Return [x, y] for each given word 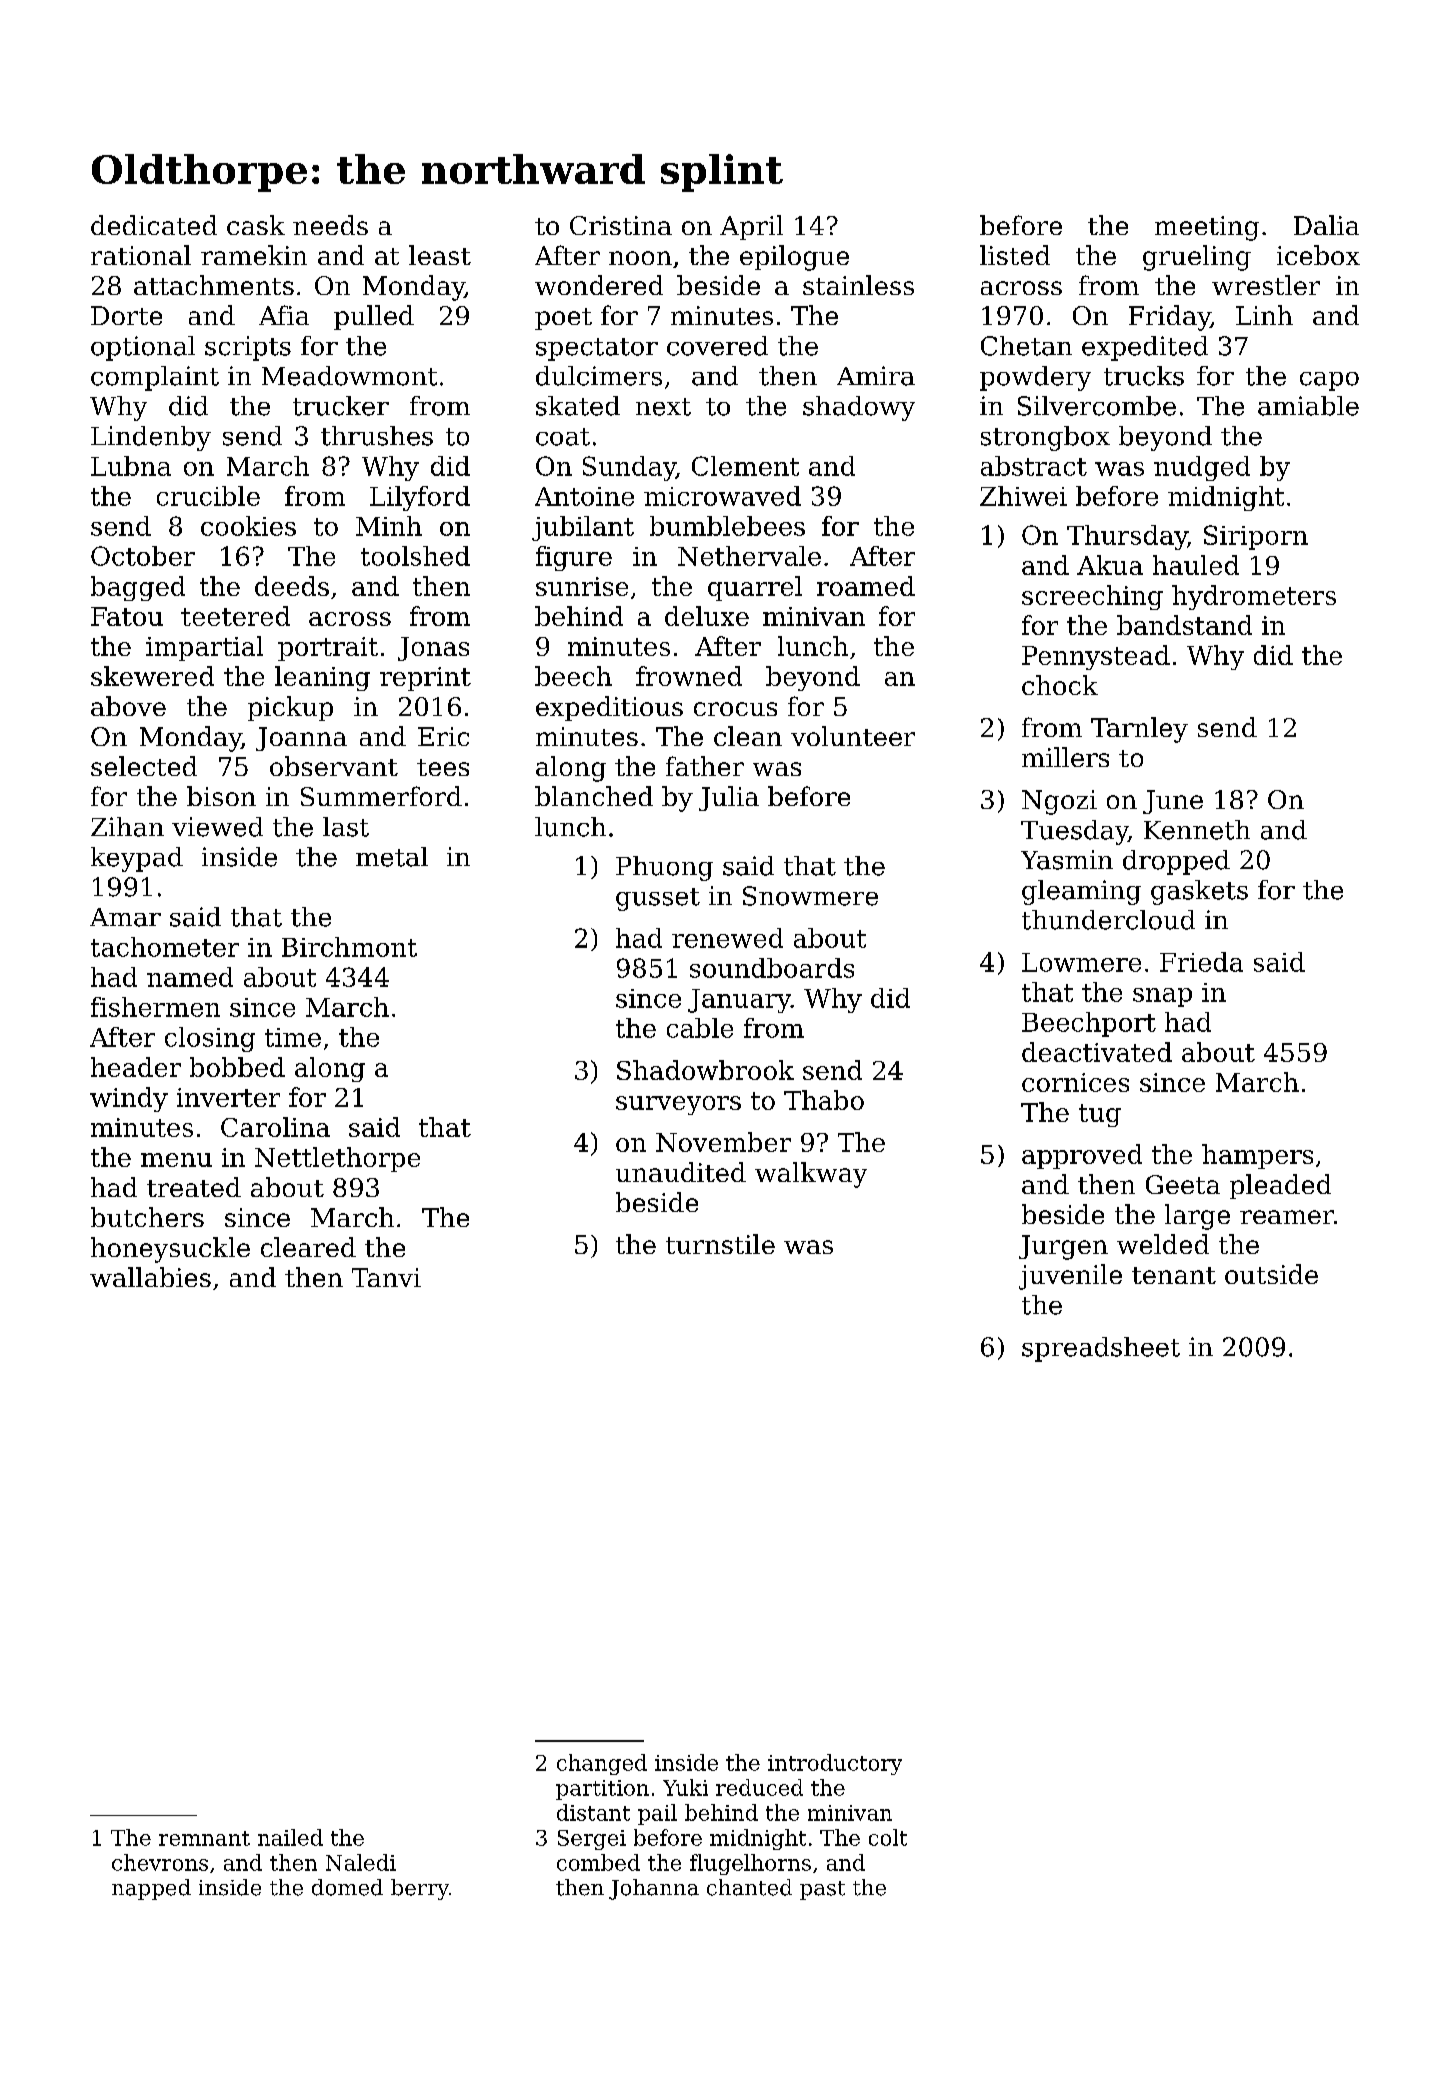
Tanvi [386, 1277]
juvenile [1070, 1277]
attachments [214, 285]
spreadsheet [1101, 1349]
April [751, 227]
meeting [1207, 228]
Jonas [433, 649]
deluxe [707, 616]
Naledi [361, 1862]
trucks [1144, 376]
